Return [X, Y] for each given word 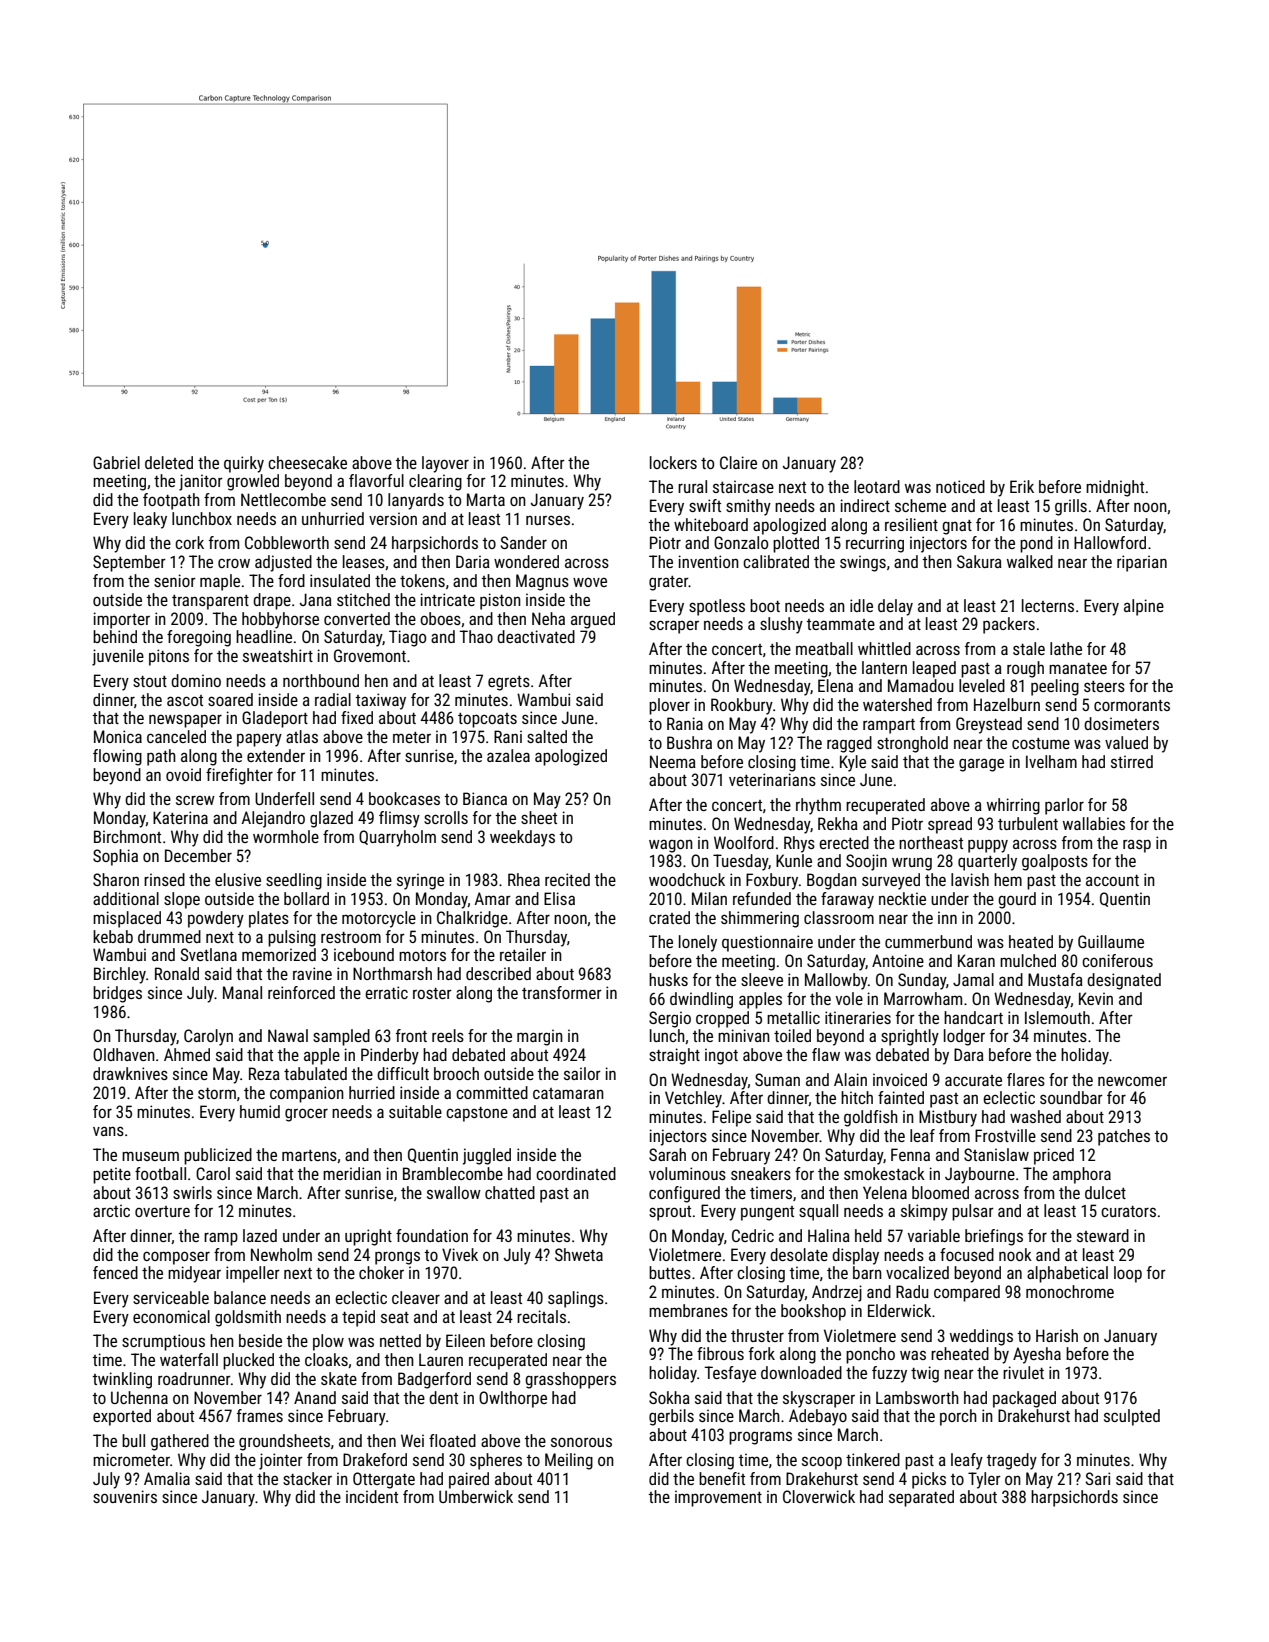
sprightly [910, 1037]
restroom [351, 937]
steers [1104, 686]
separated [921, 1498]
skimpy [924, 1212]
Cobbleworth [287, 542]
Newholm [281, 1254]
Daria [473, 561]
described [498, 973]
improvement [718, 1498]
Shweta [579, 1254]
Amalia [167, 1478]
